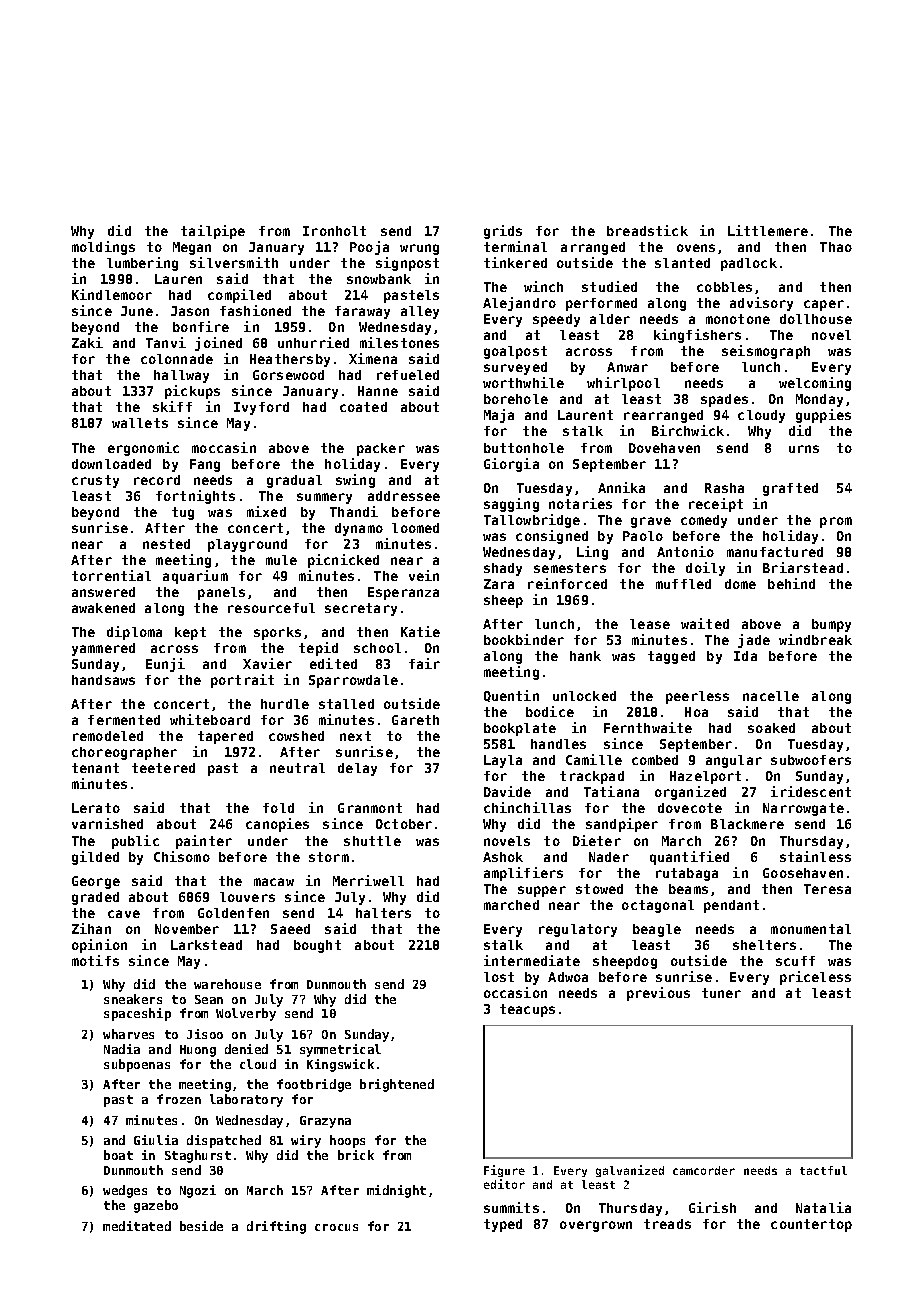 The height and width of the image is (1308, 924). What do you see at coordinates (396, 1191) in the image?
I see `midnight` at bounding box center [396, 1191].
